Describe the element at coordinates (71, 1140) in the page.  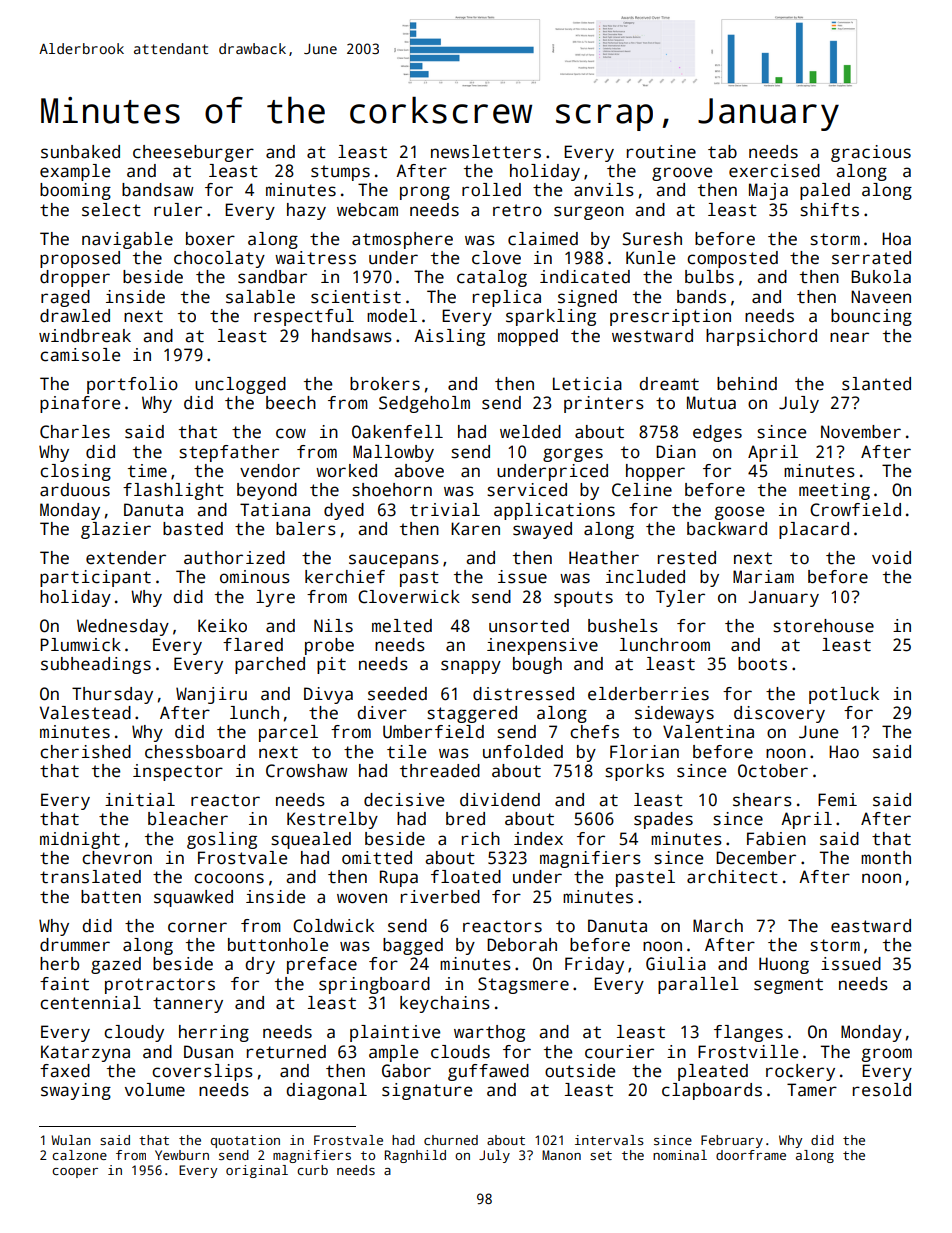
I see `Wulan` at that location.
